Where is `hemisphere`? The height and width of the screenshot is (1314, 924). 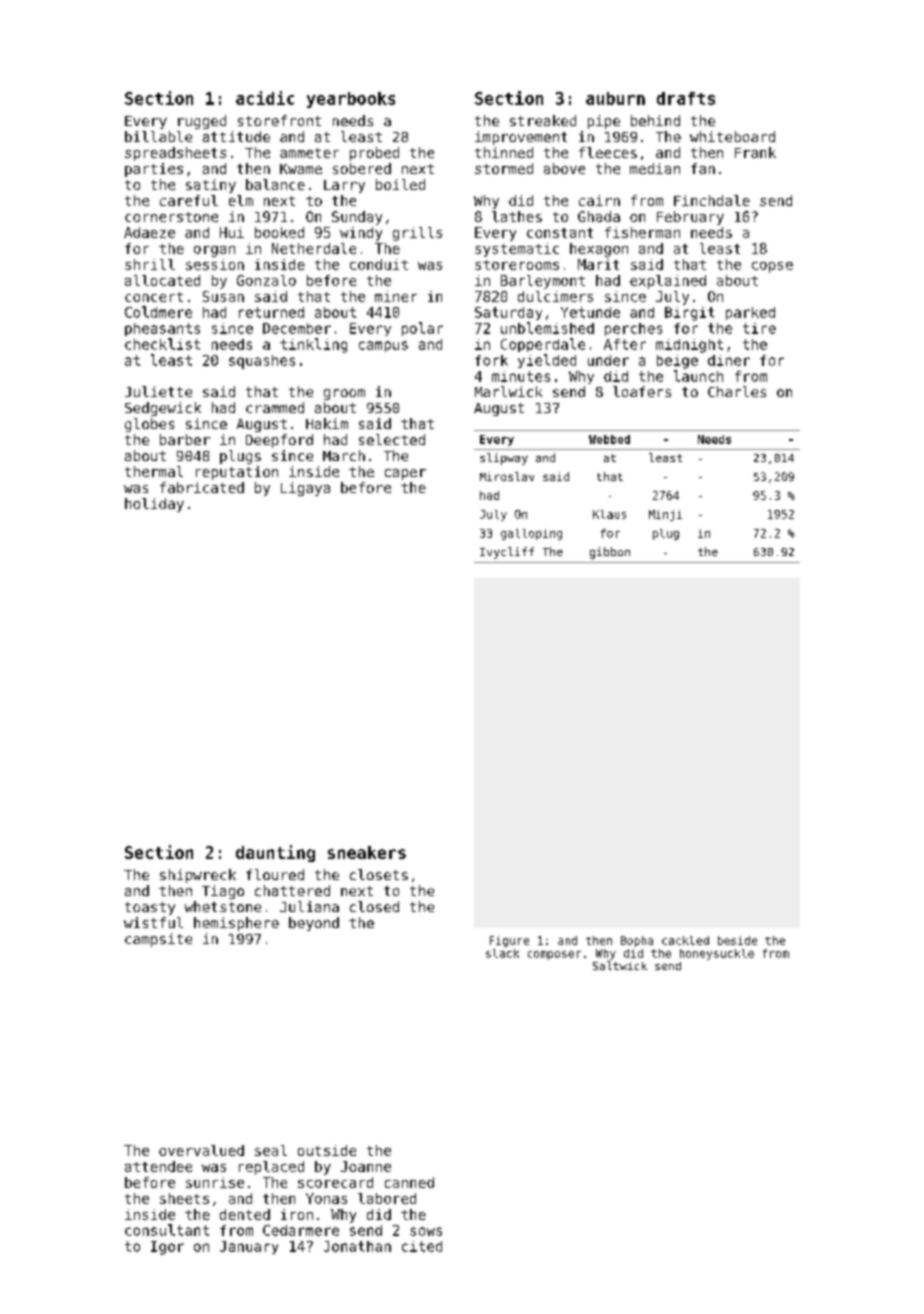
hemisphere is located at coordinates (236, 924).
